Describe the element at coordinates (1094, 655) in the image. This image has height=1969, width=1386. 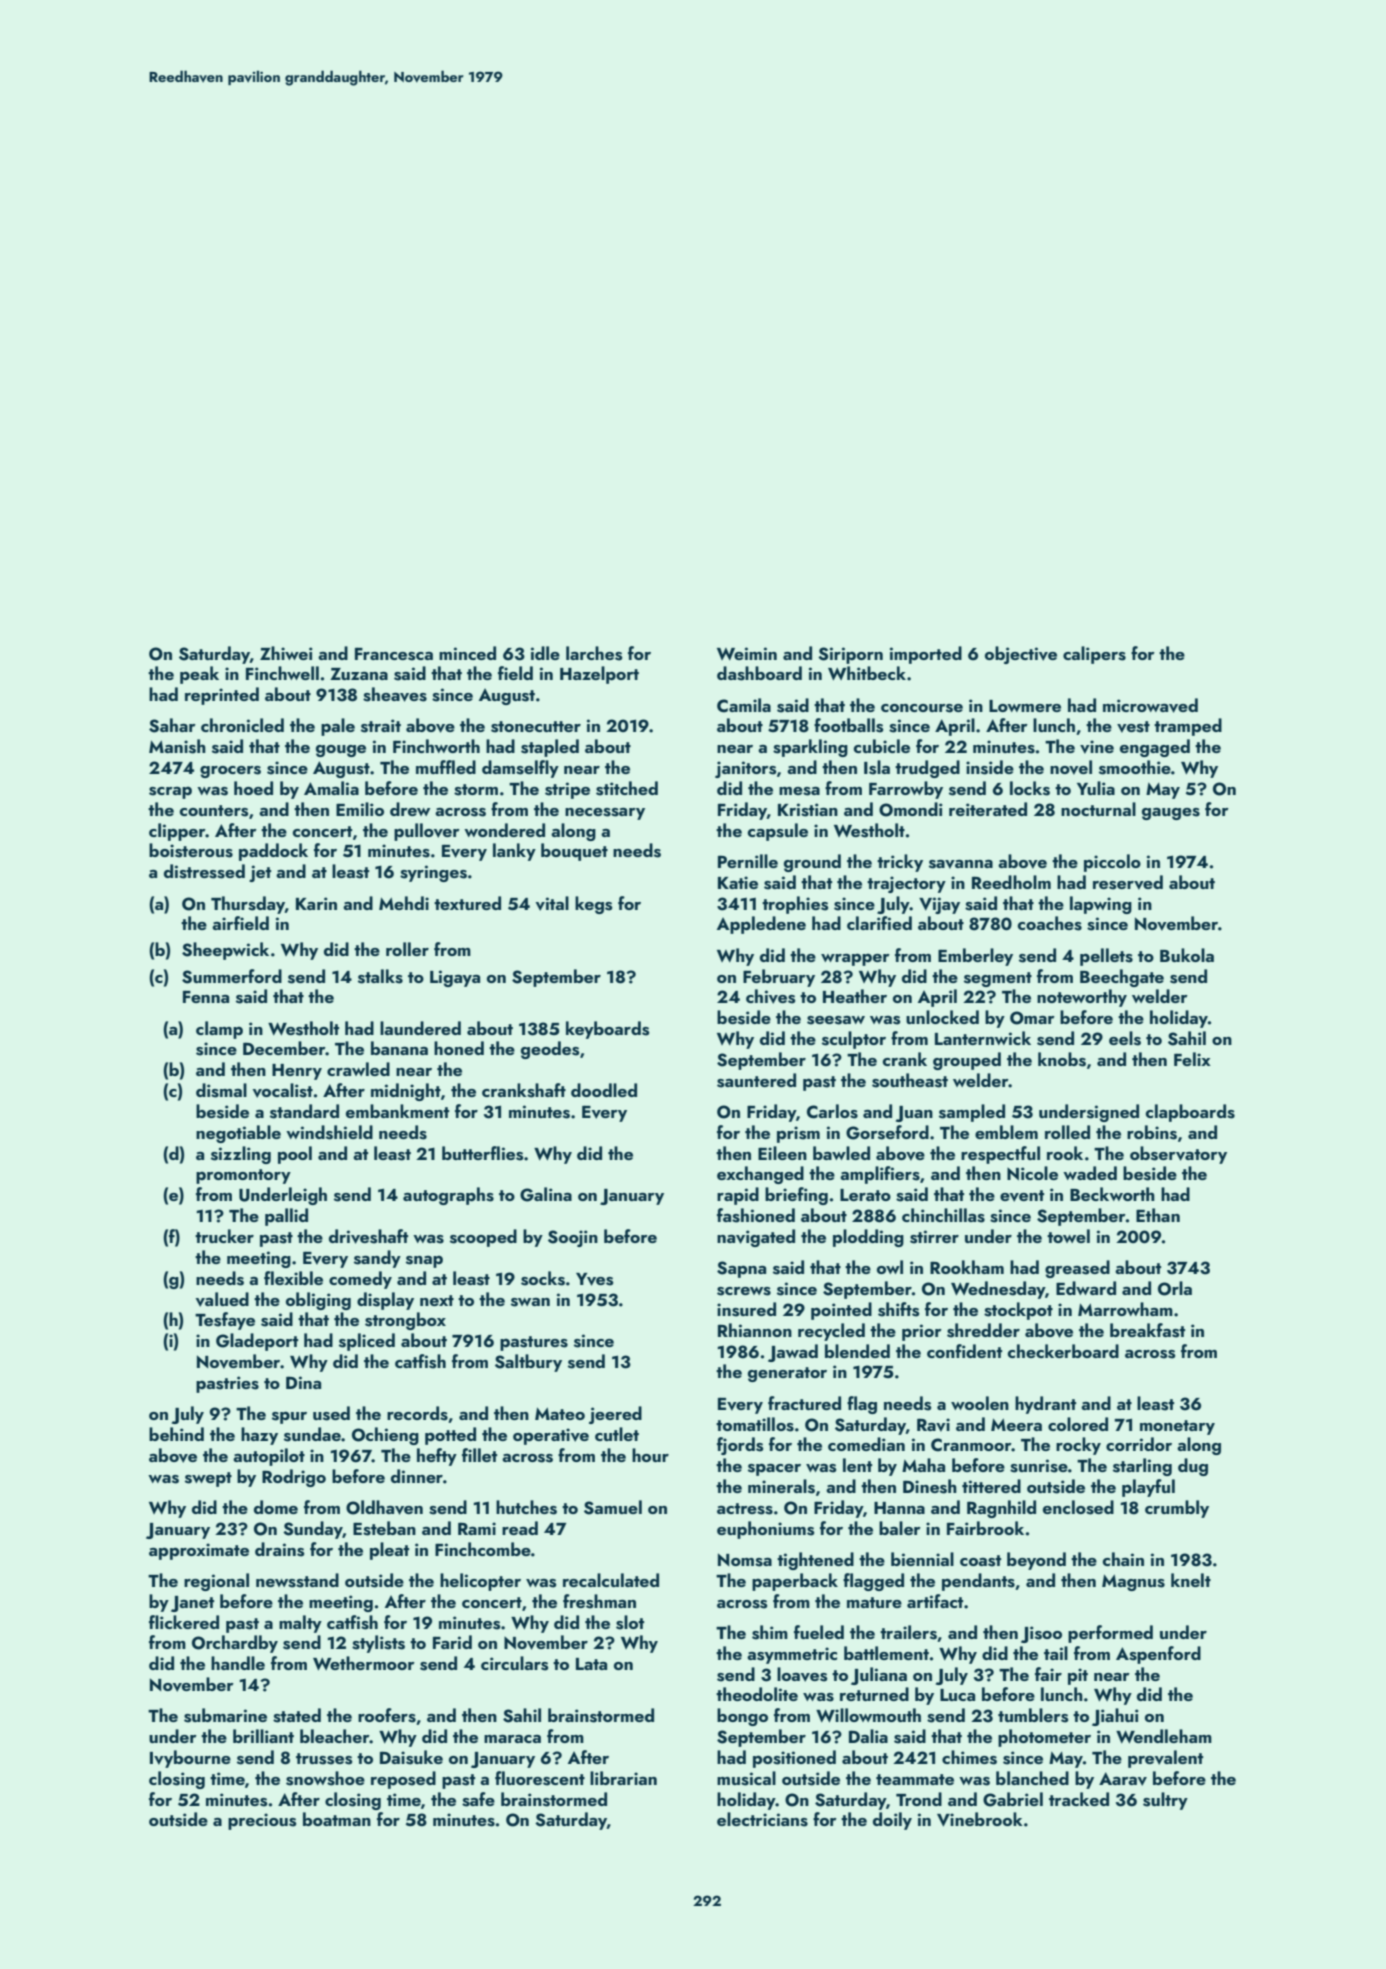
I see `calipers` at that location.
